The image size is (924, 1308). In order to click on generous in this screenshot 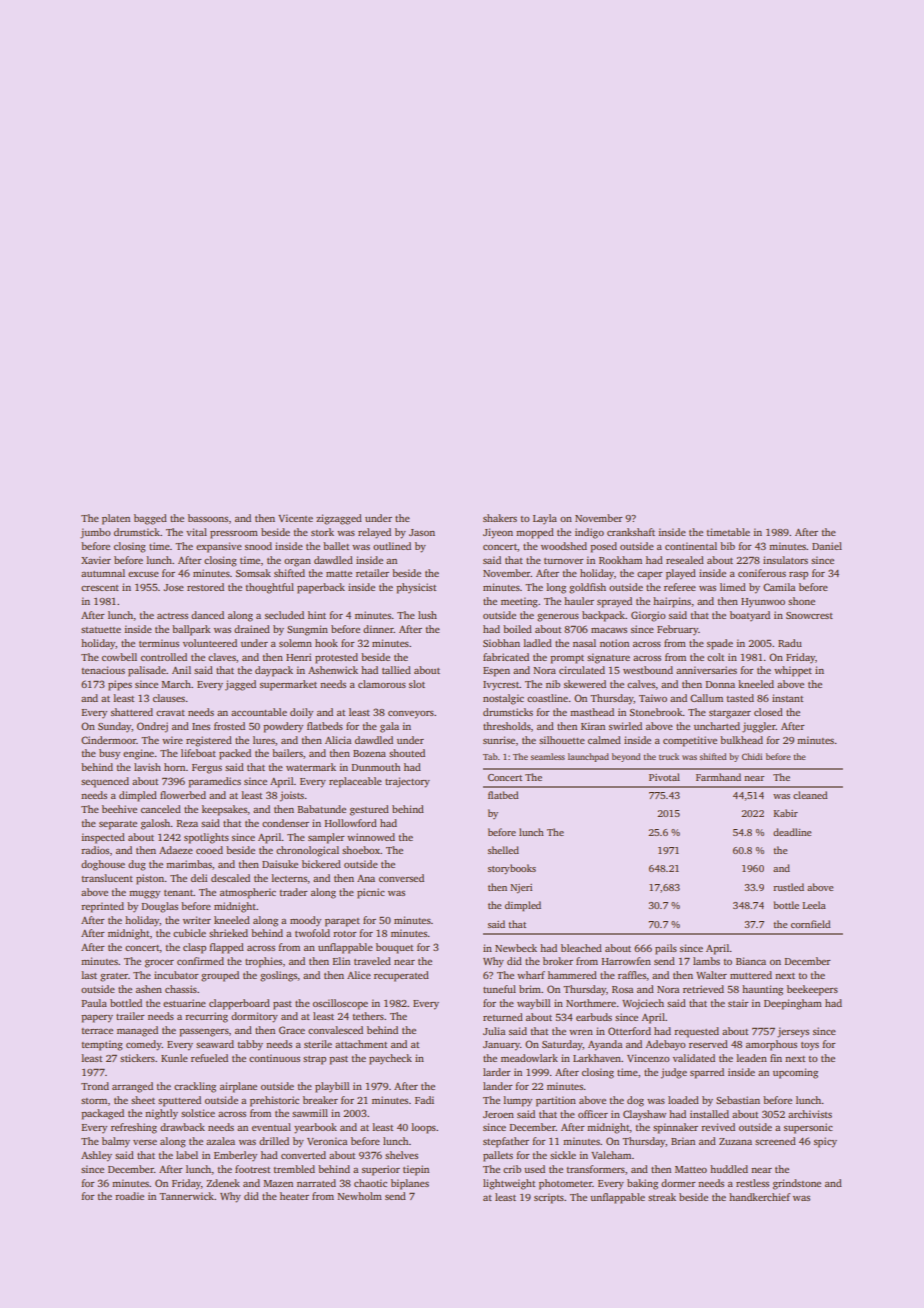, I will do `click(558, 618)`.
